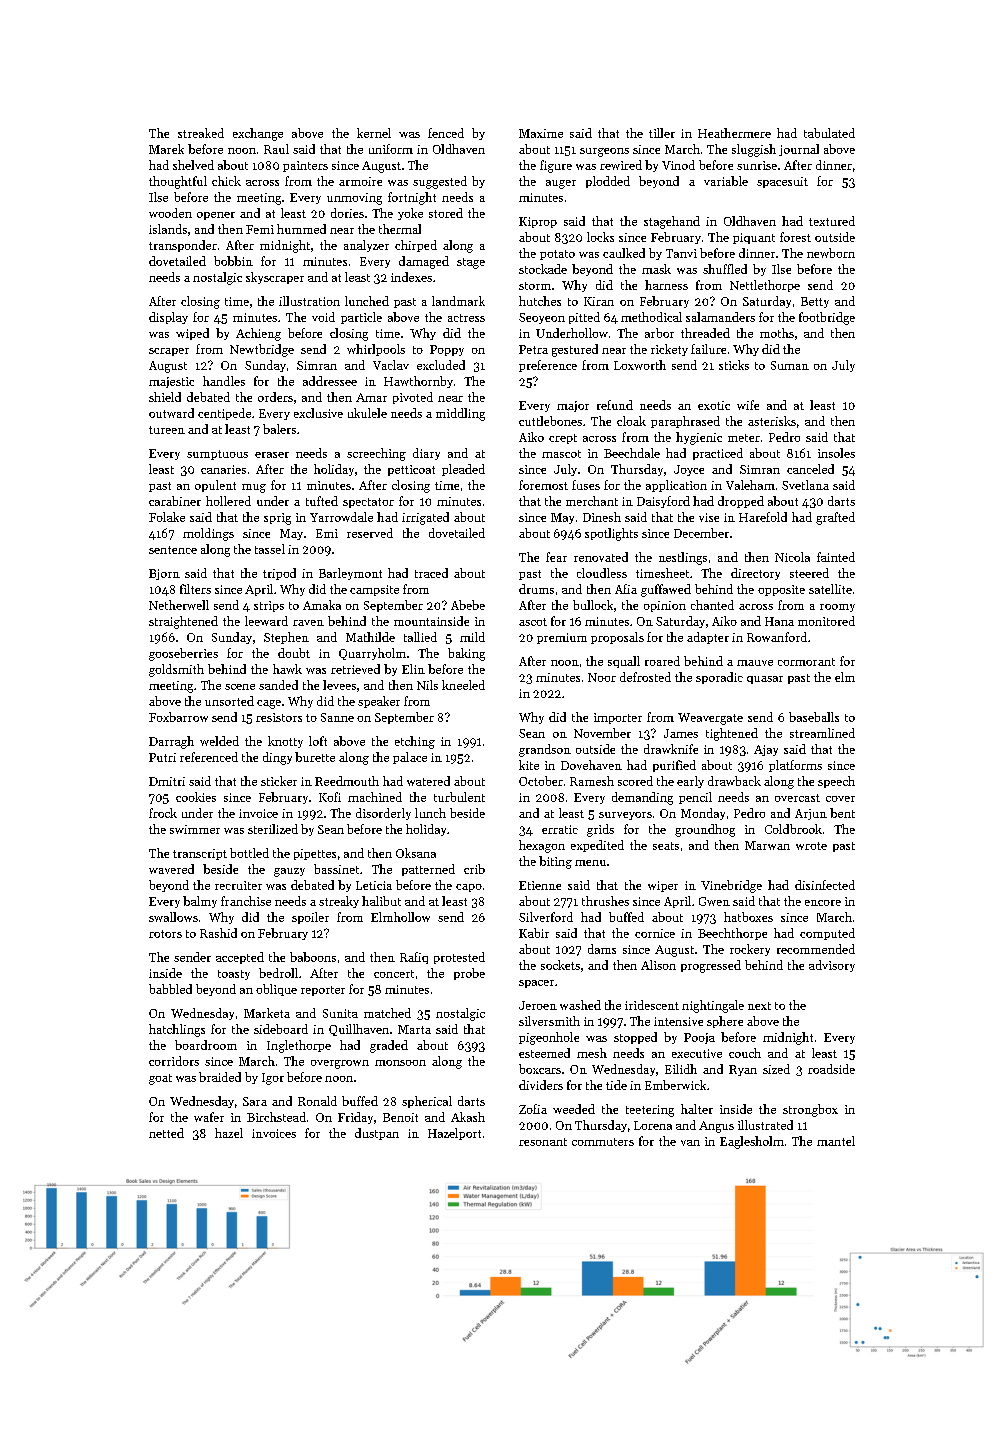  Describe the element at coordinates (431, 573) in the image. I see `traced` at that location.
